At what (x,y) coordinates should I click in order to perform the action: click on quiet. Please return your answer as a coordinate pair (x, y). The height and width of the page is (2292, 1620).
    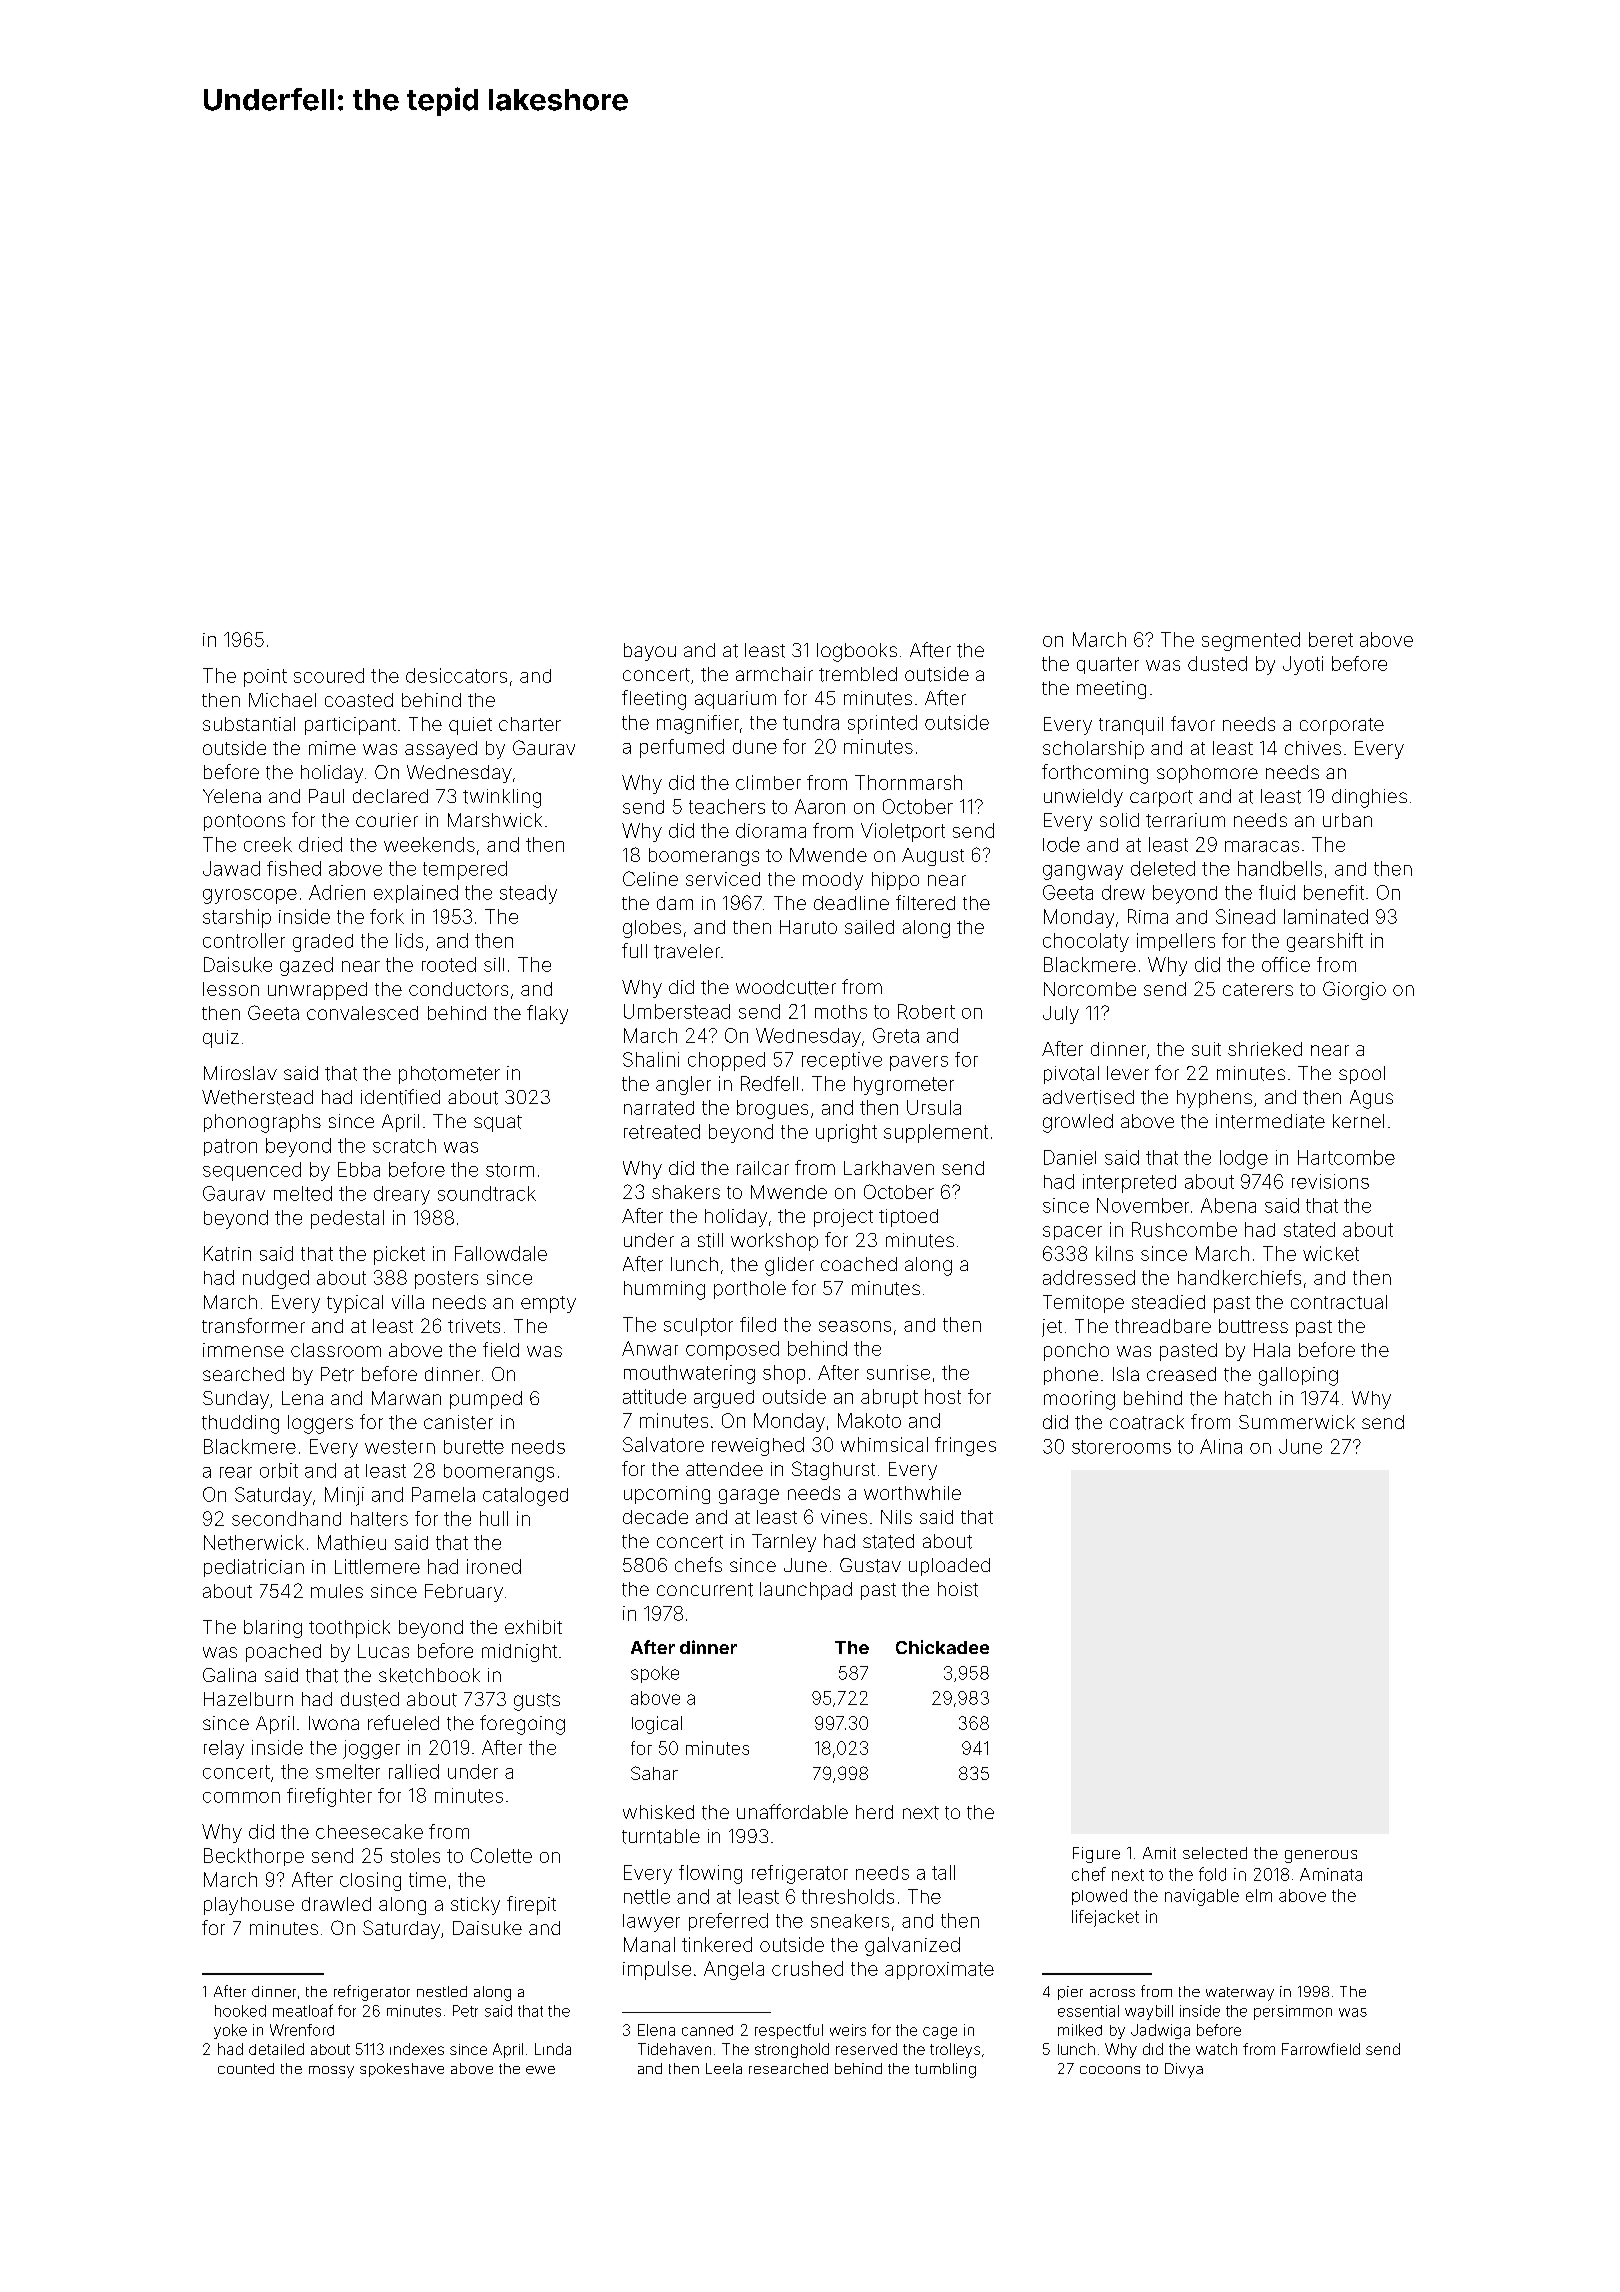
    Looking at the image, I should click on (470, 726).
